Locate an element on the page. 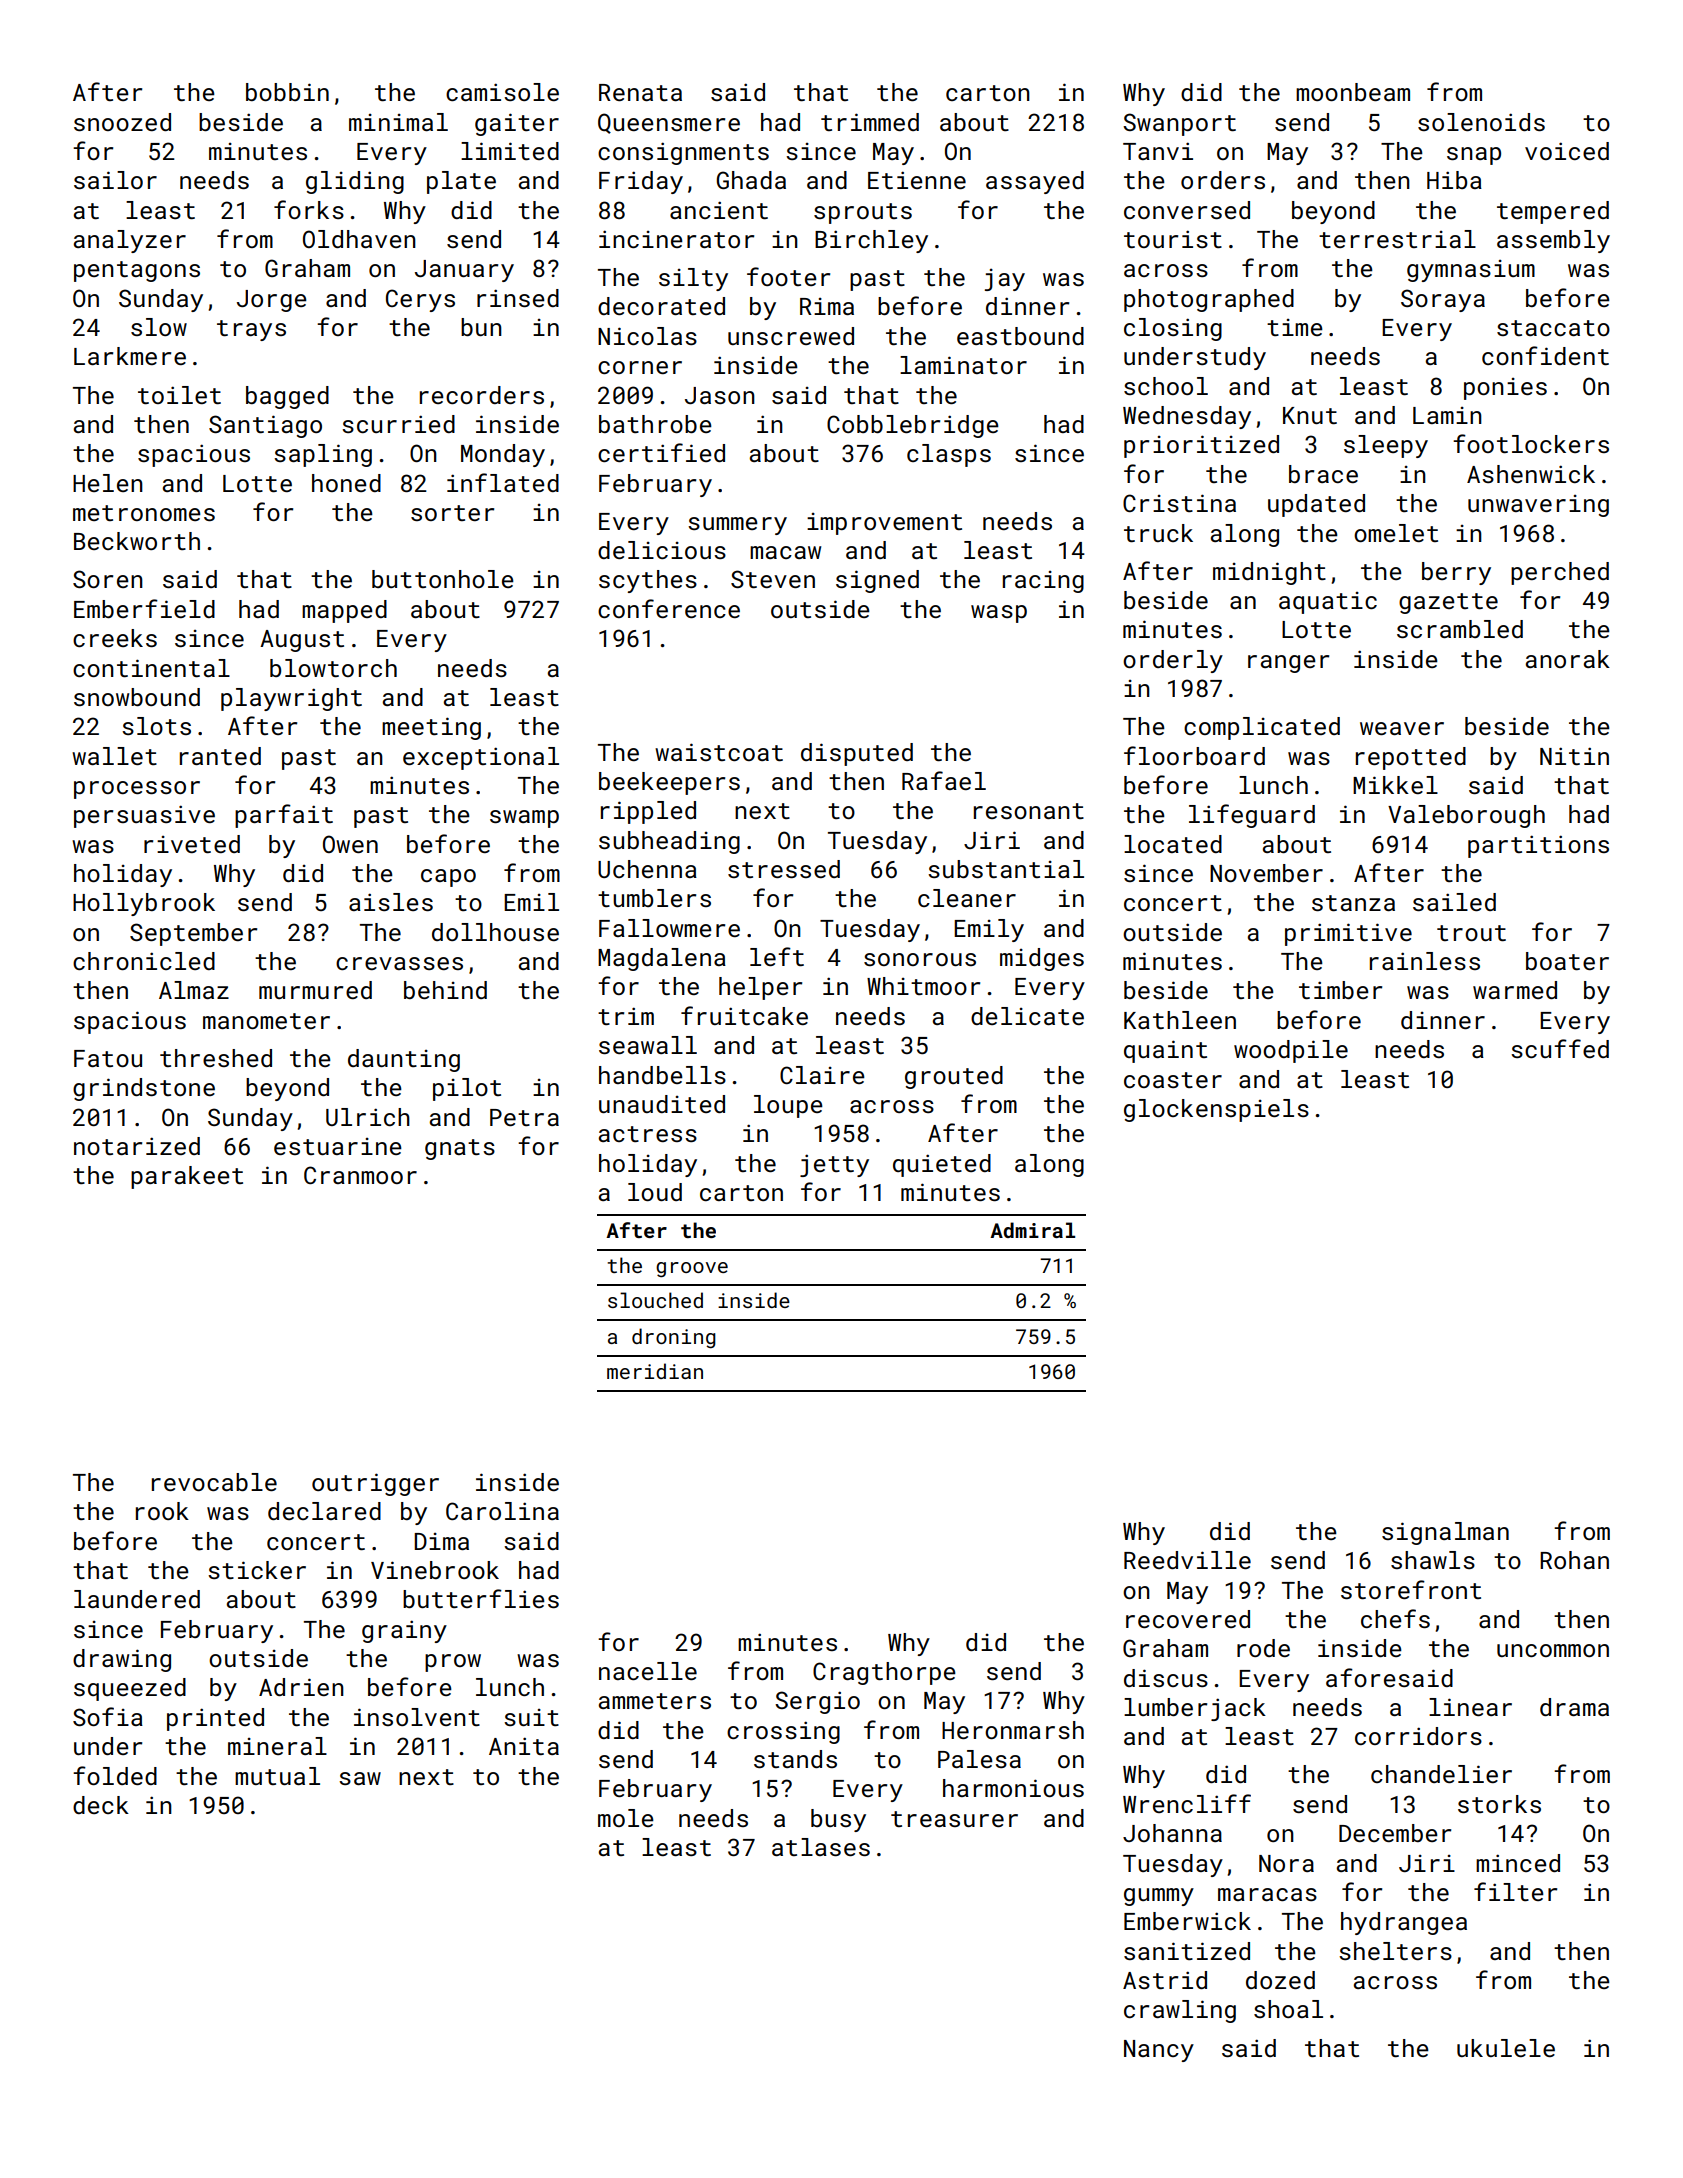 This document has width=1683, height=2178. deck is located at coordinates (101, 1805).
